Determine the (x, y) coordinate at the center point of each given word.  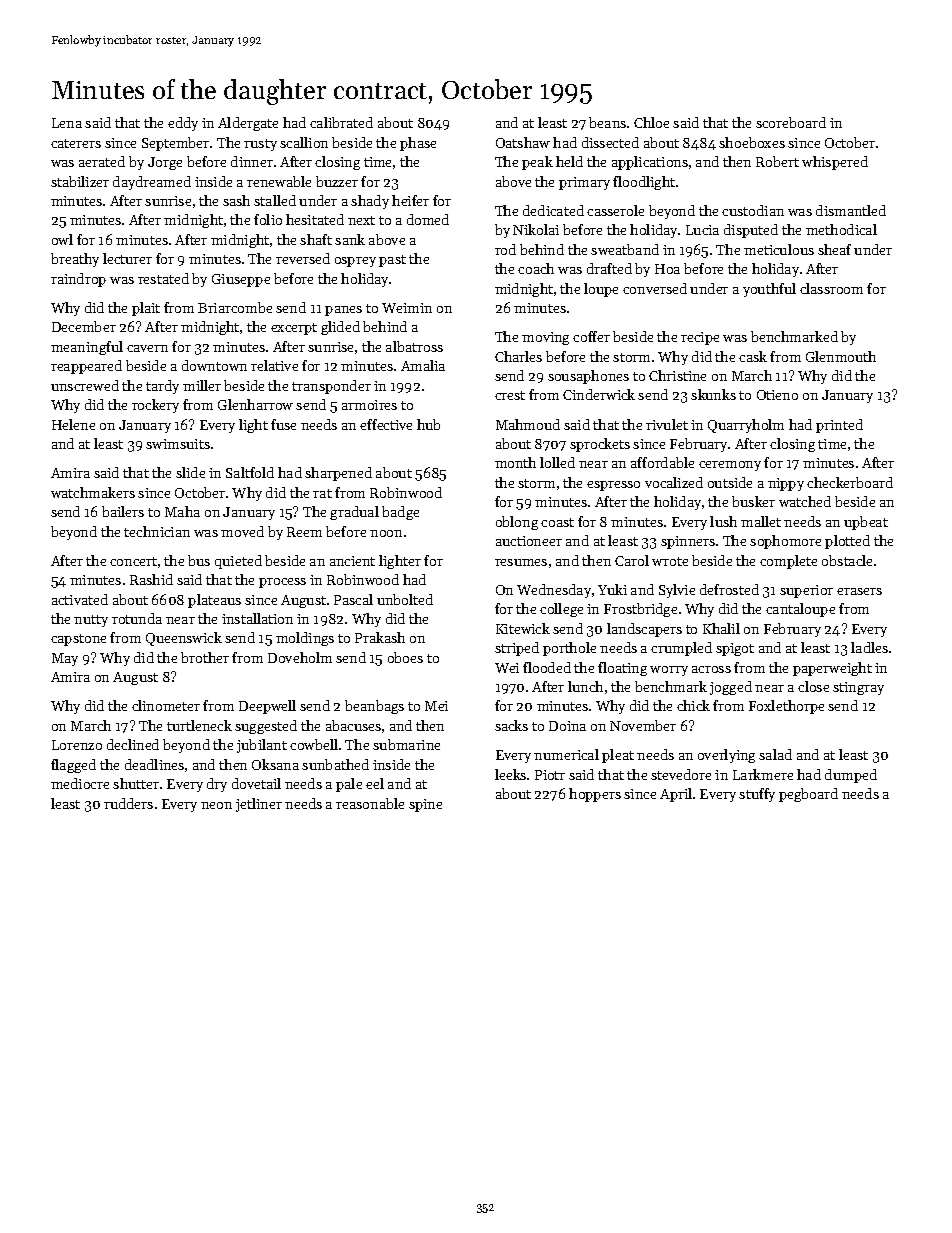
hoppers (595, 795)
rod (505, 249)
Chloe (651, 122)
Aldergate (248, 124)
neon (216, 805)
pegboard (808, 795)
